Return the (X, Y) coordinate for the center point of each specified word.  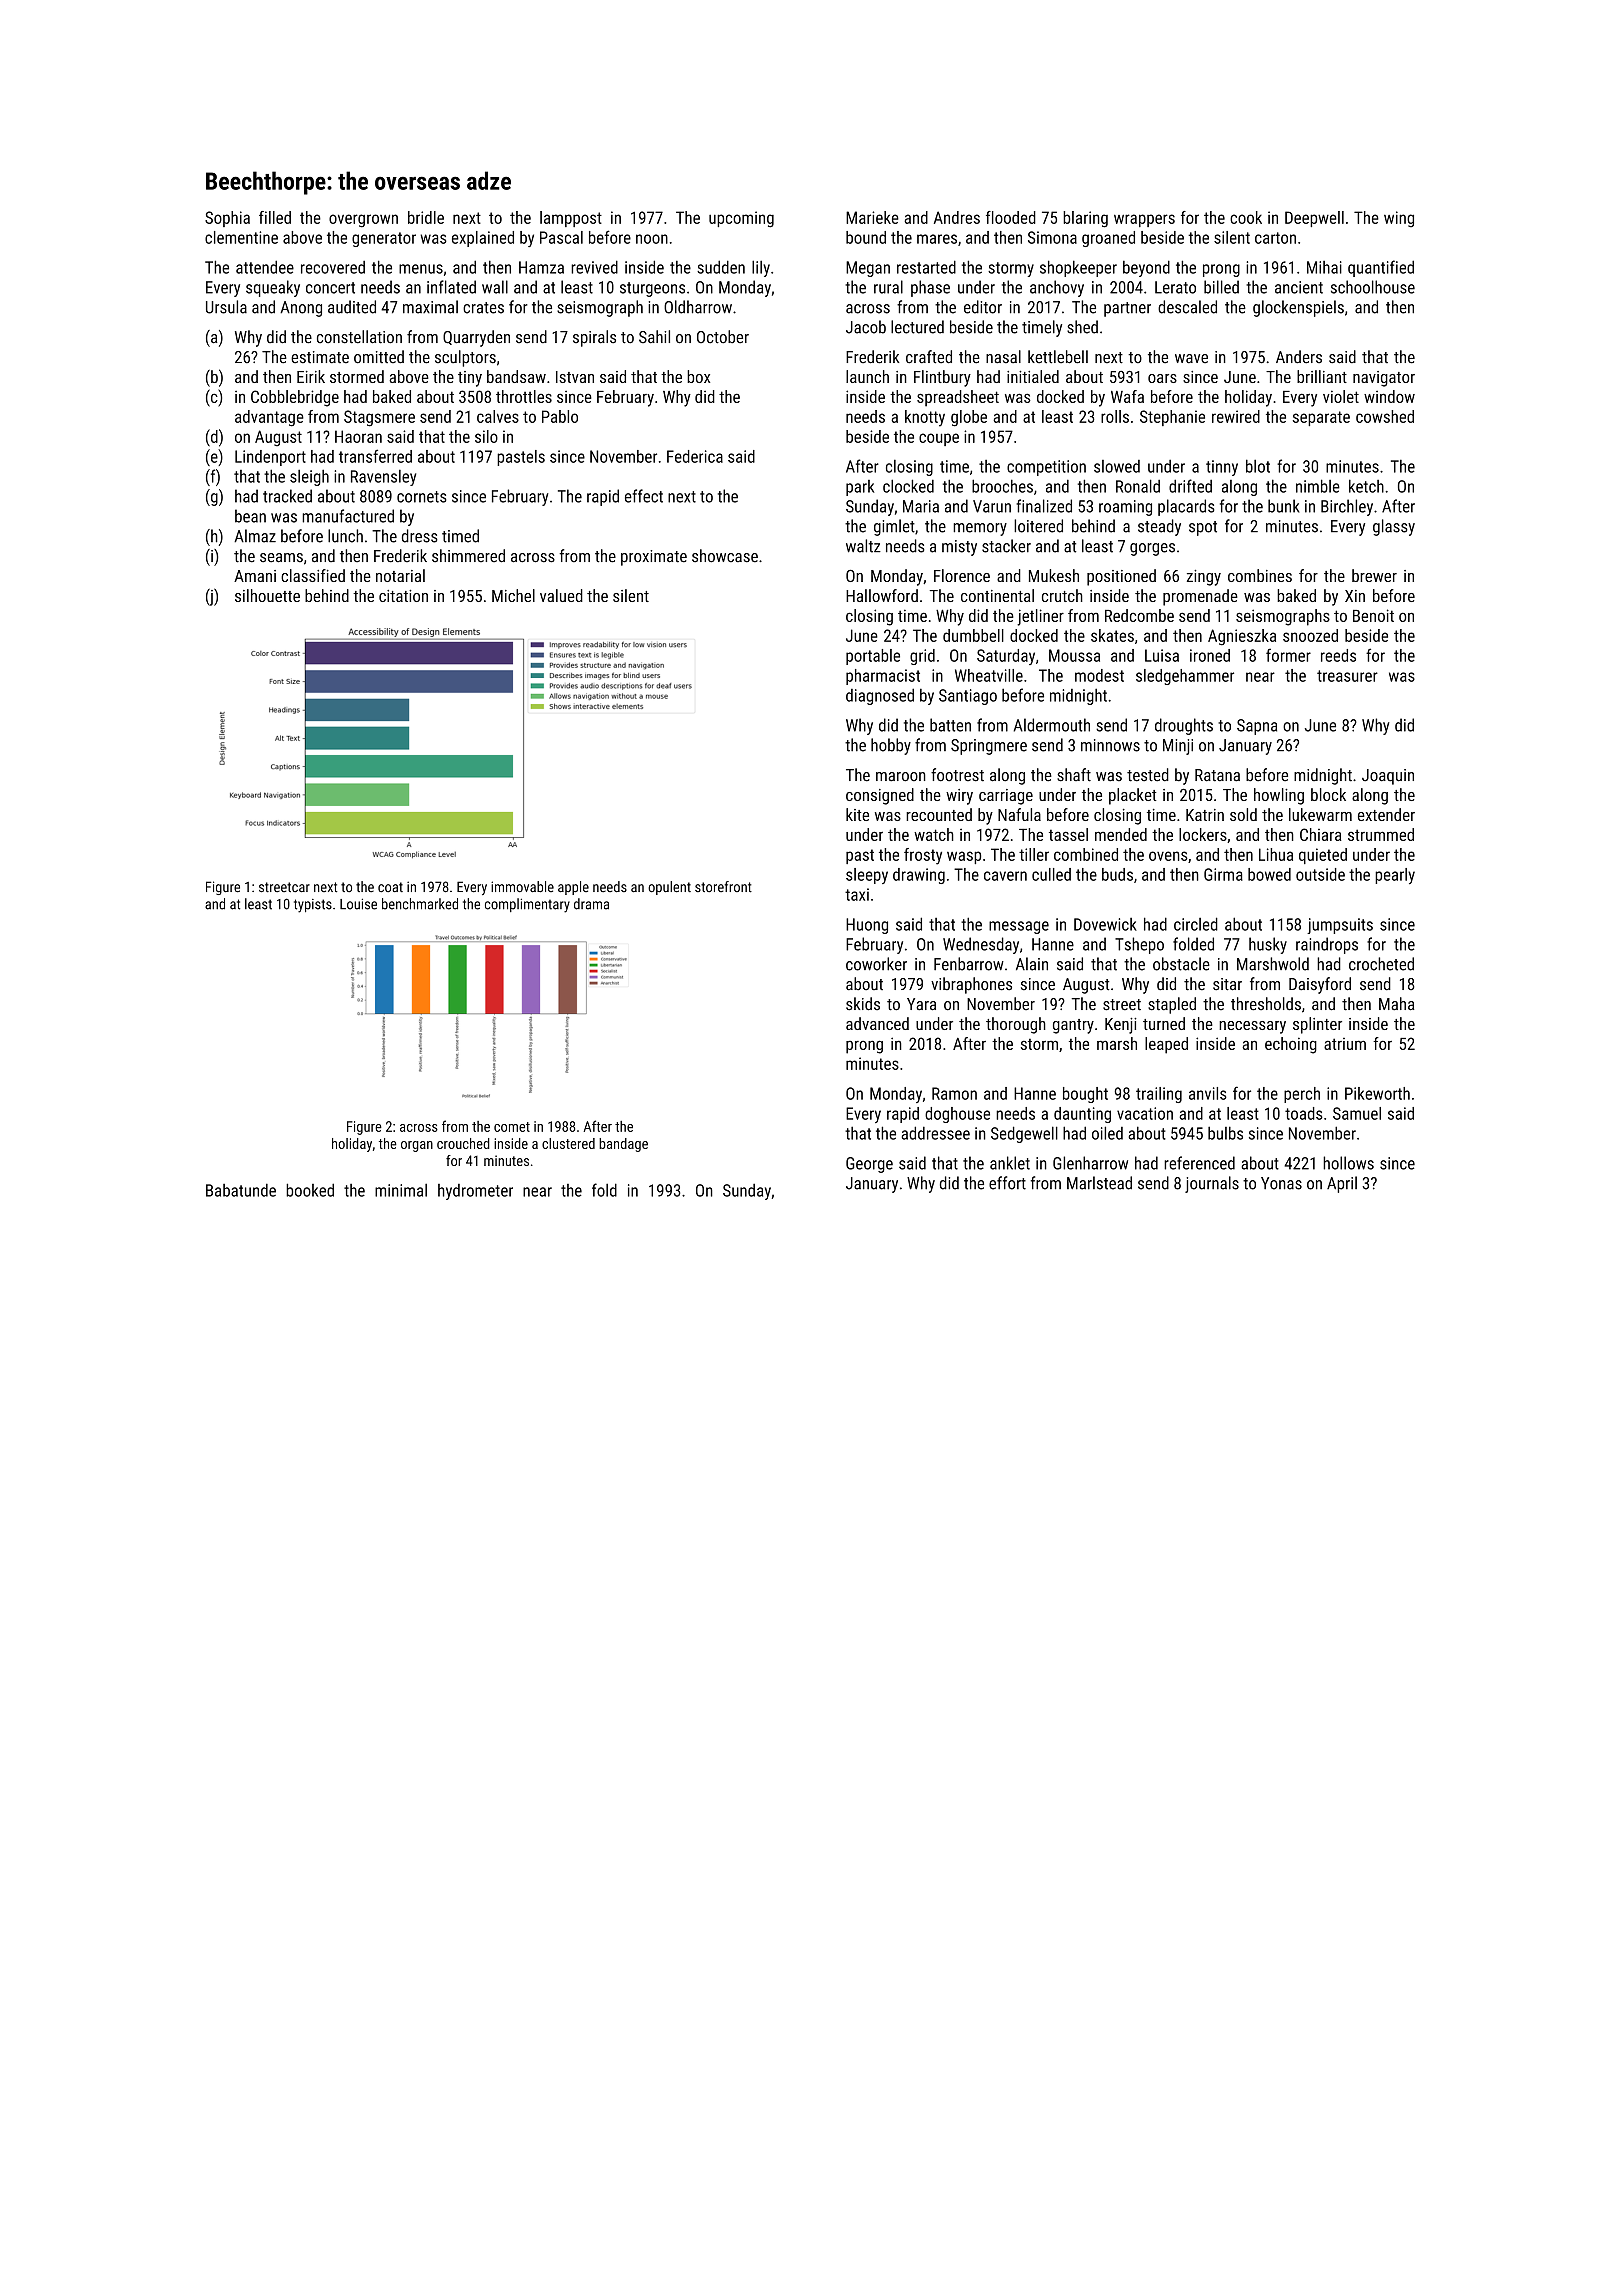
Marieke (872, 217)
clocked (908, 486)
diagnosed (880, 696)
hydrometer (475, 1192)
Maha (1397, 1004)
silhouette (267, 595)
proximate (654, 558)
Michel (513, 595)
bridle (426, 217)
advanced (877, 1023)
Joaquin (1388, 777)
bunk (1283, 506)
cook (1246, 217)
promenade (1200, 597)
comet (512, 1127)
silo (486, 436)
